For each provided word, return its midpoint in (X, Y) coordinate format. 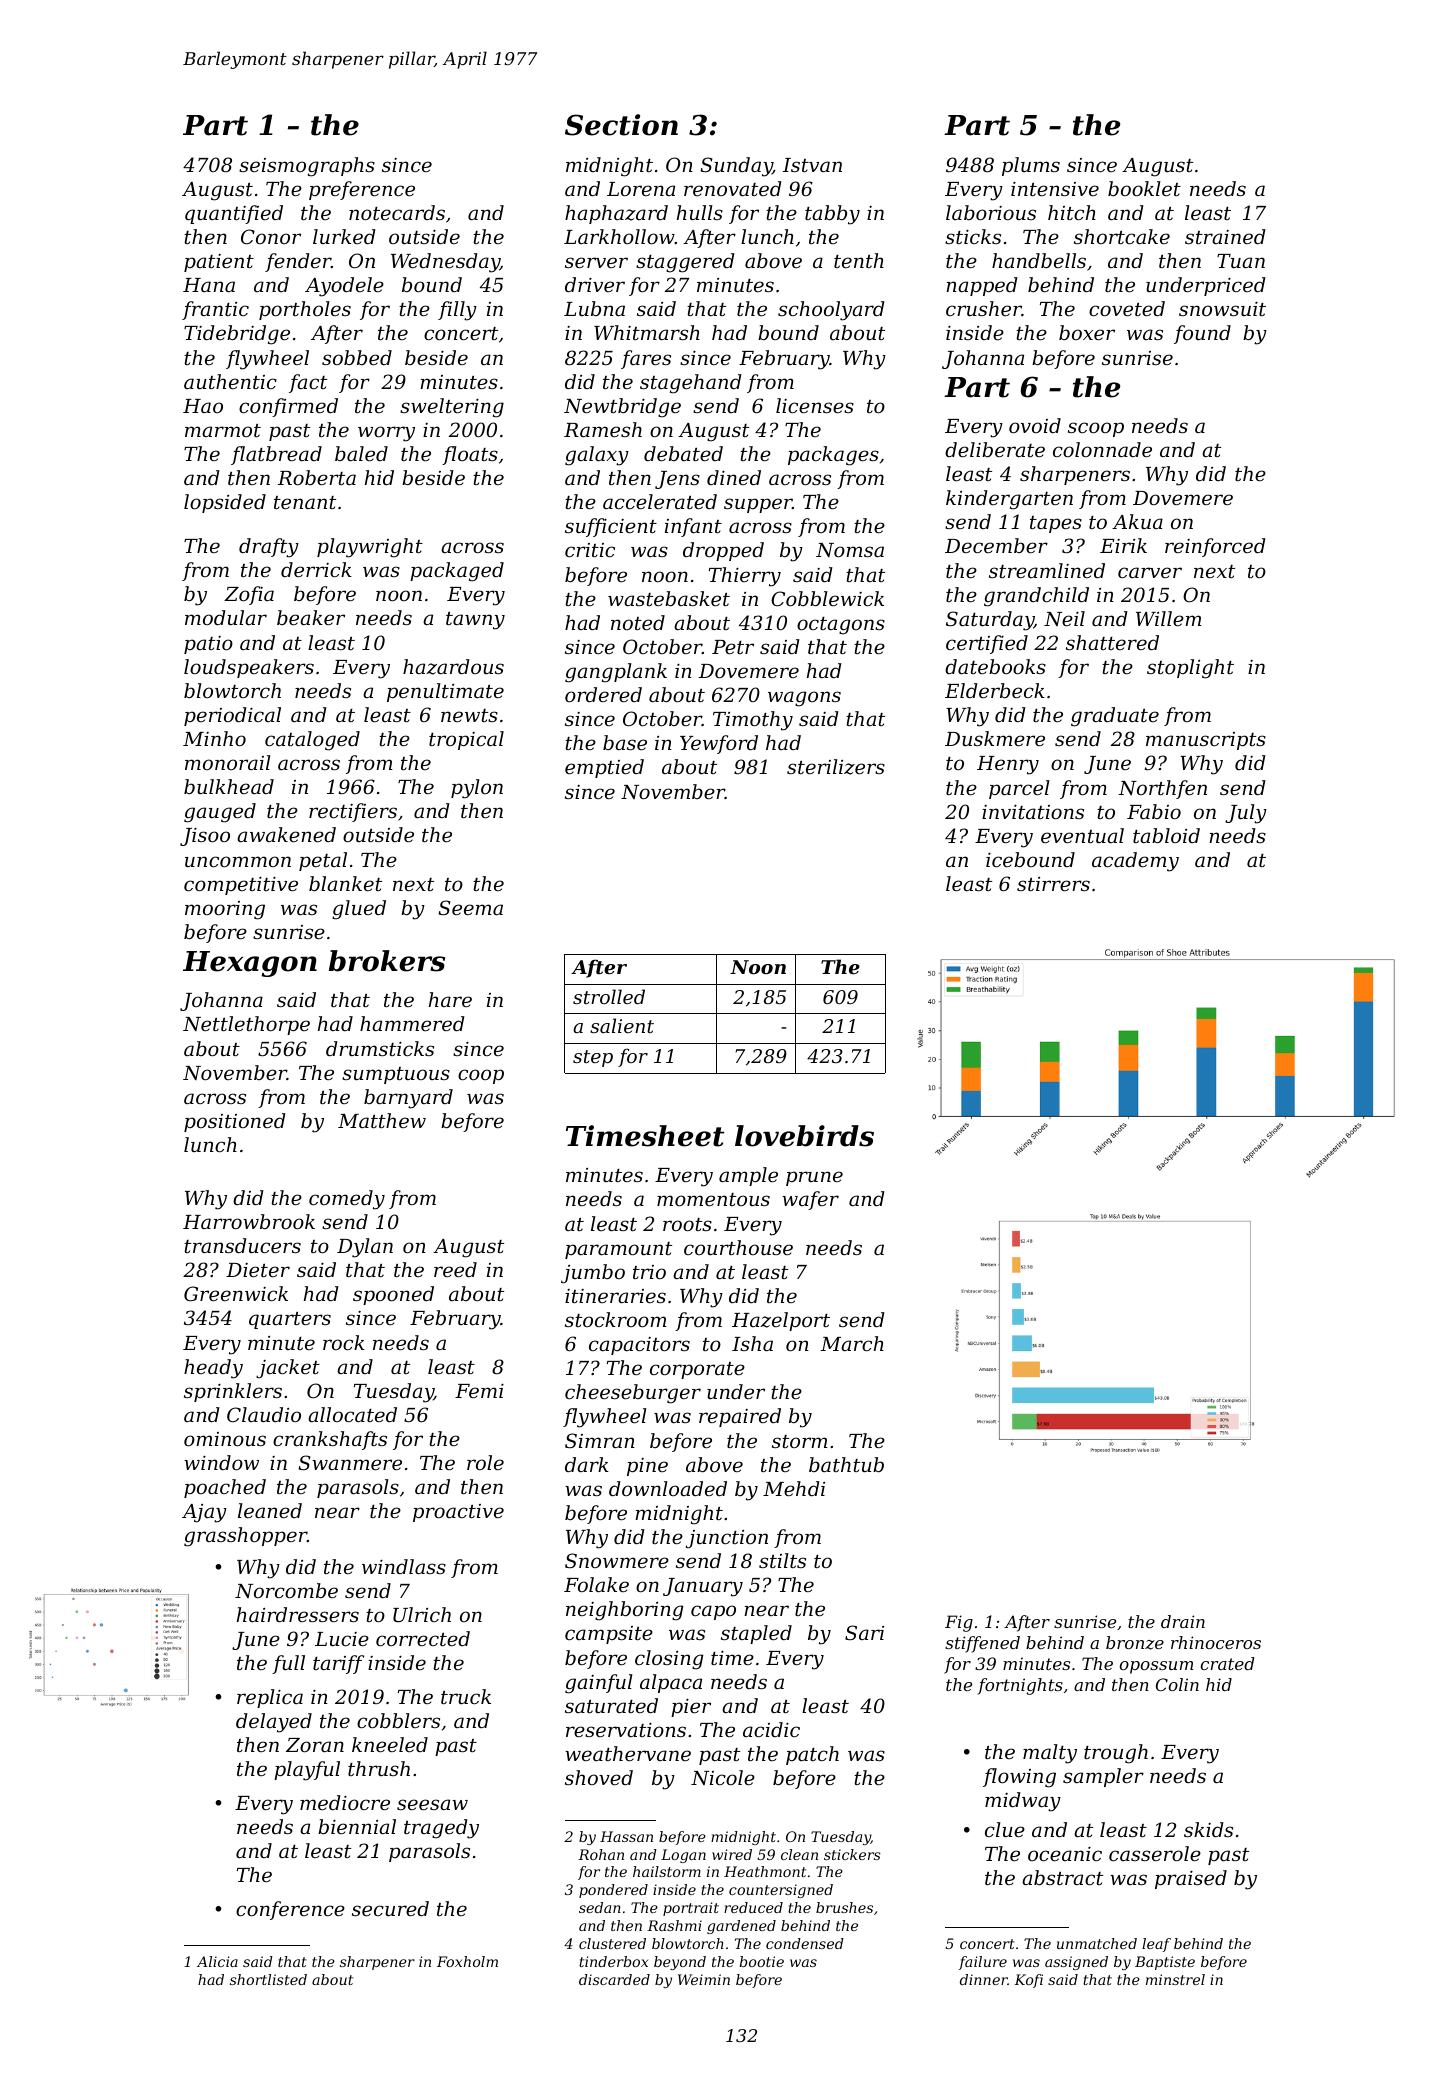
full (288, 1664)
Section (621, 125)
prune (814, 1178)
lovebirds (804, 1136)
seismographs (307, 167)
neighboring (624, 1611)
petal (323, 861)
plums (1031, 166)
